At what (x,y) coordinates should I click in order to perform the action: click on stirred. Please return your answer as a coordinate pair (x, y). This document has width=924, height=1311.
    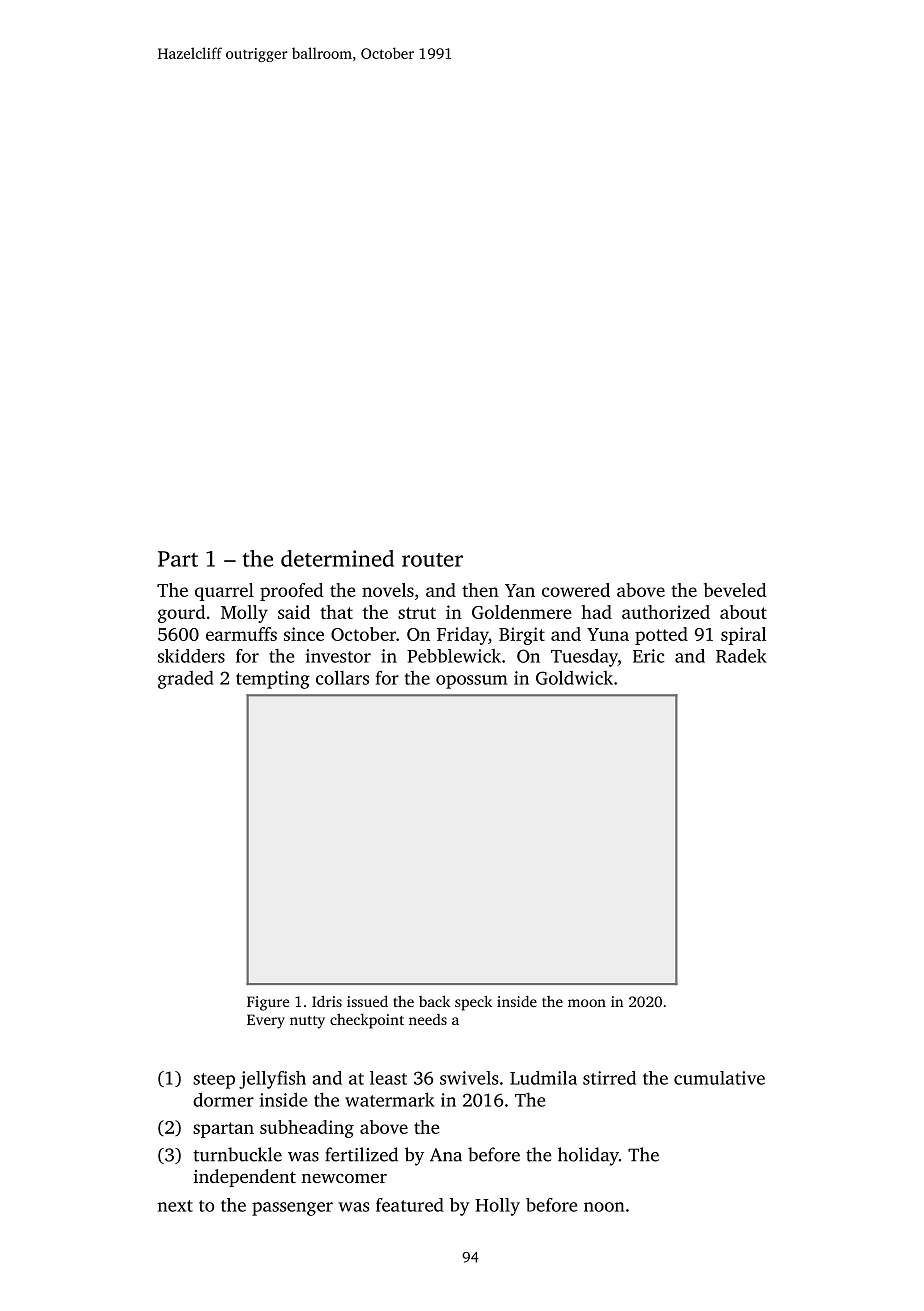
    Looking at the image, I should click on (609, 1078).
